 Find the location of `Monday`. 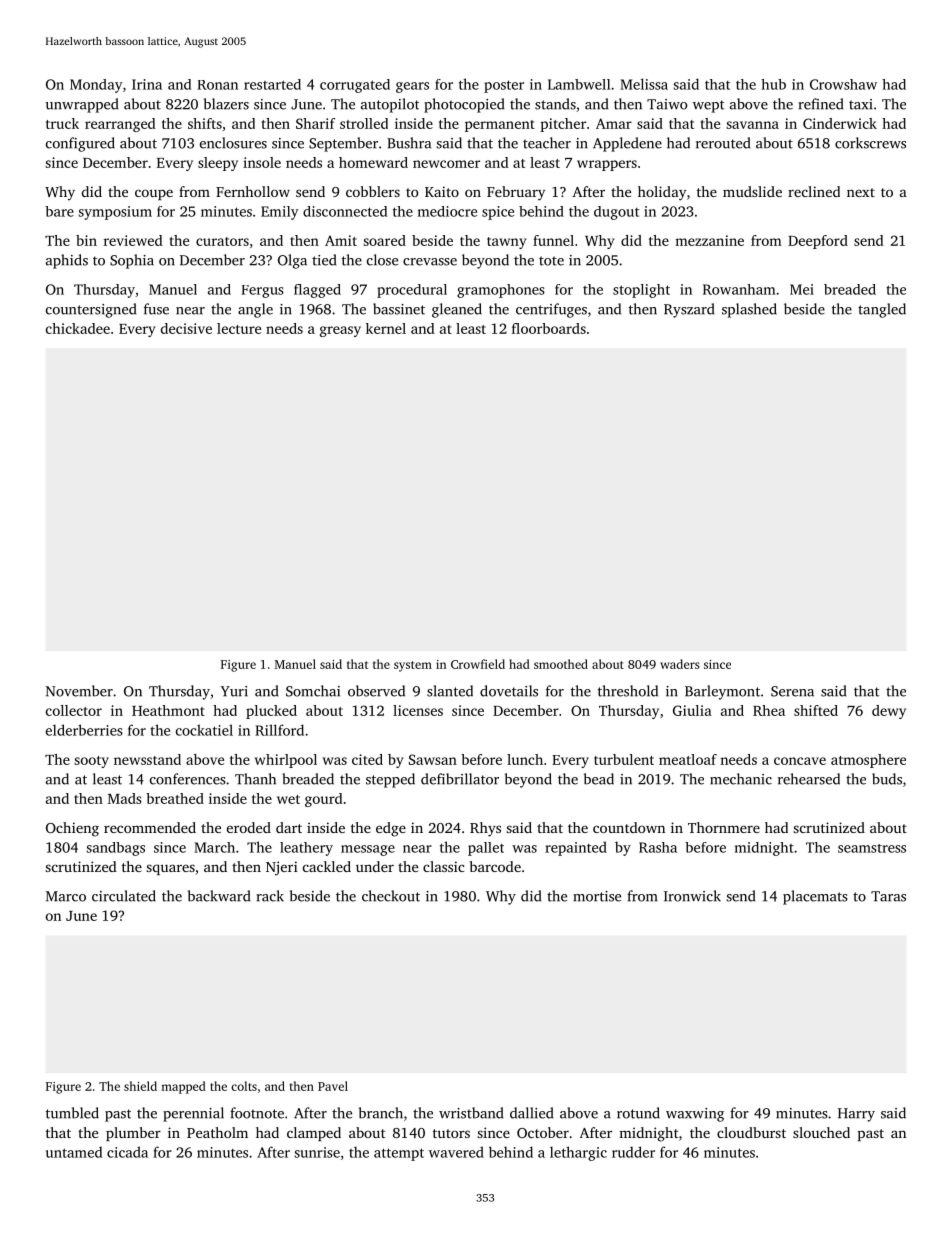

Monday is located at coordinates (96, 86).
